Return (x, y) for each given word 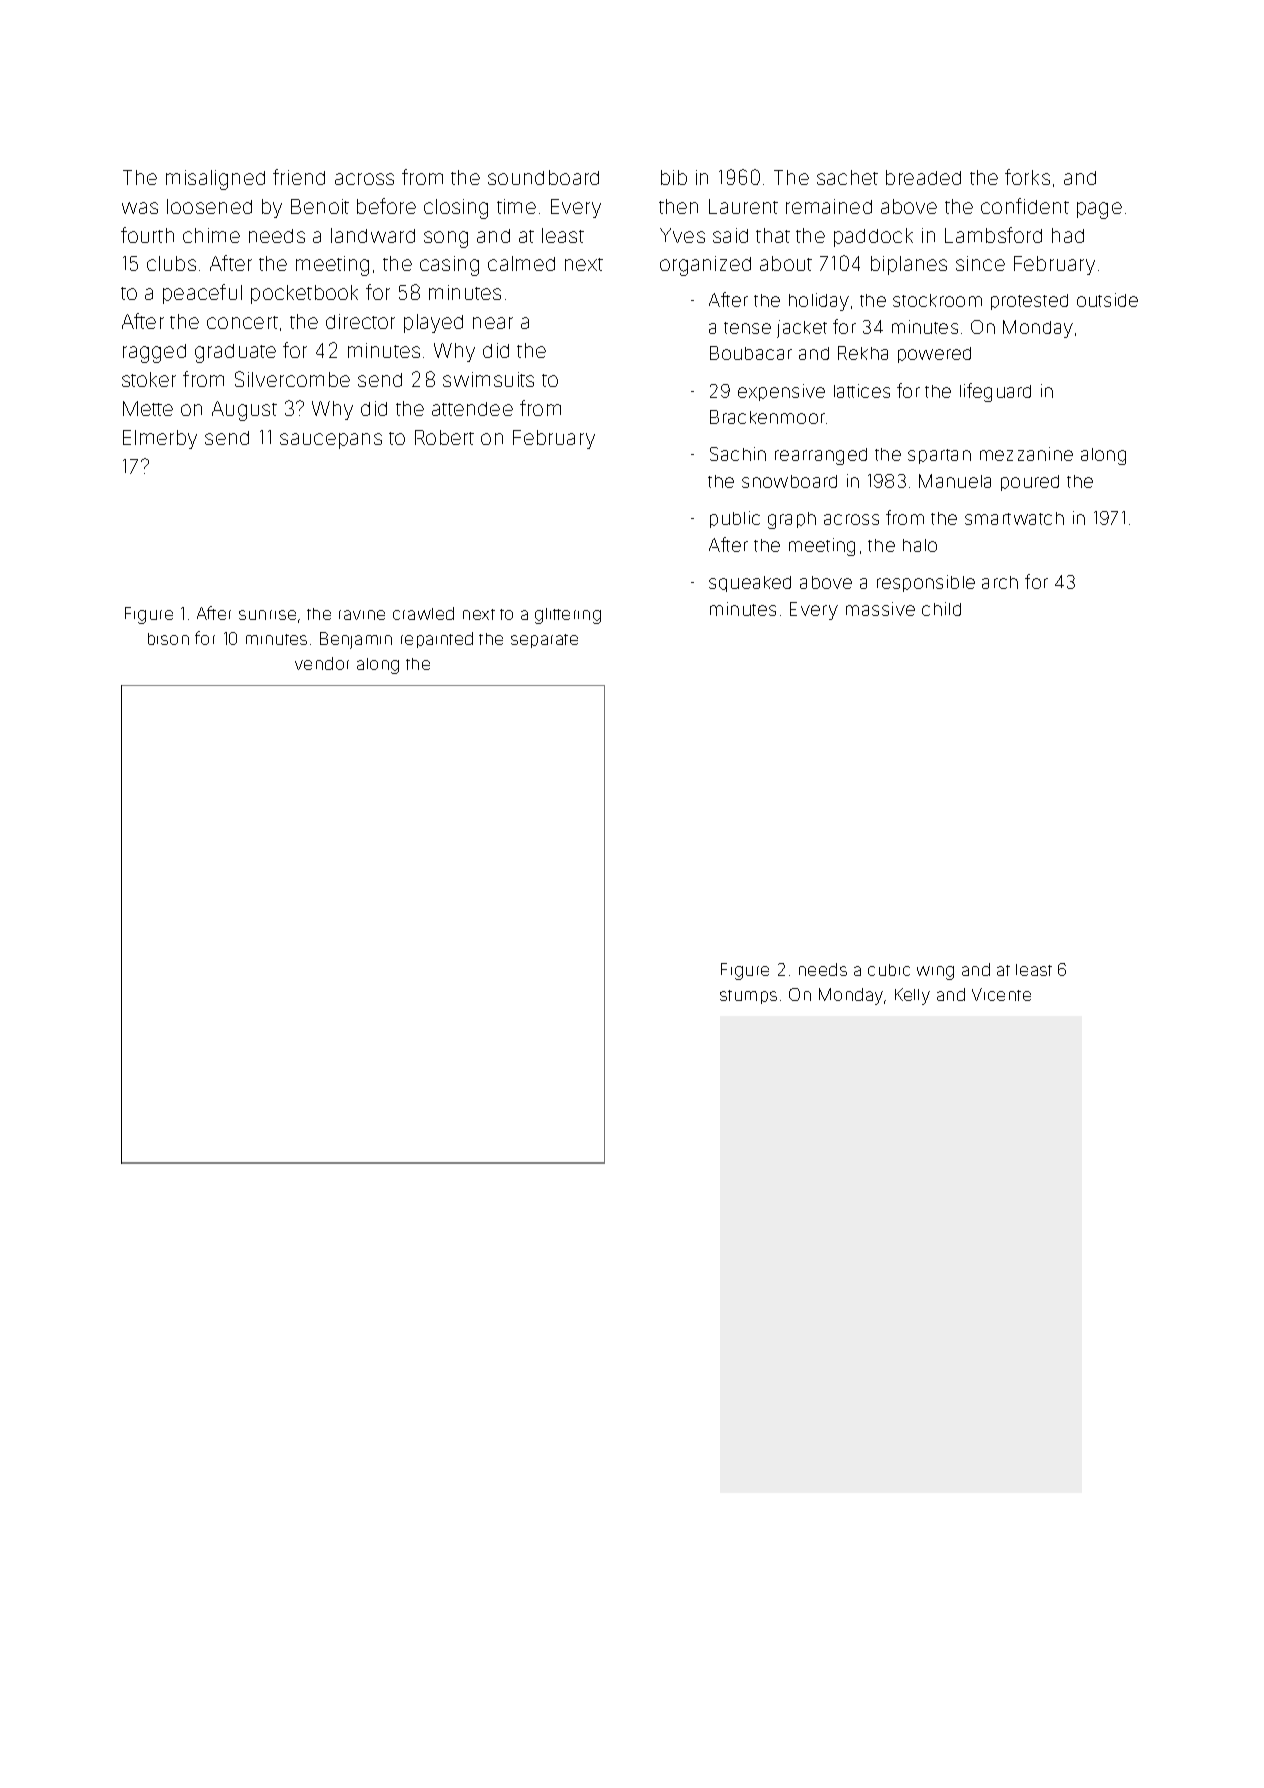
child (941, 609)
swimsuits (488, 379)
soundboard (543, 177)
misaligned (215, 180)
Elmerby (160, 439)
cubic (889, 970)
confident (1025, 206)
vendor (322, 663)
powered (934, 355)
